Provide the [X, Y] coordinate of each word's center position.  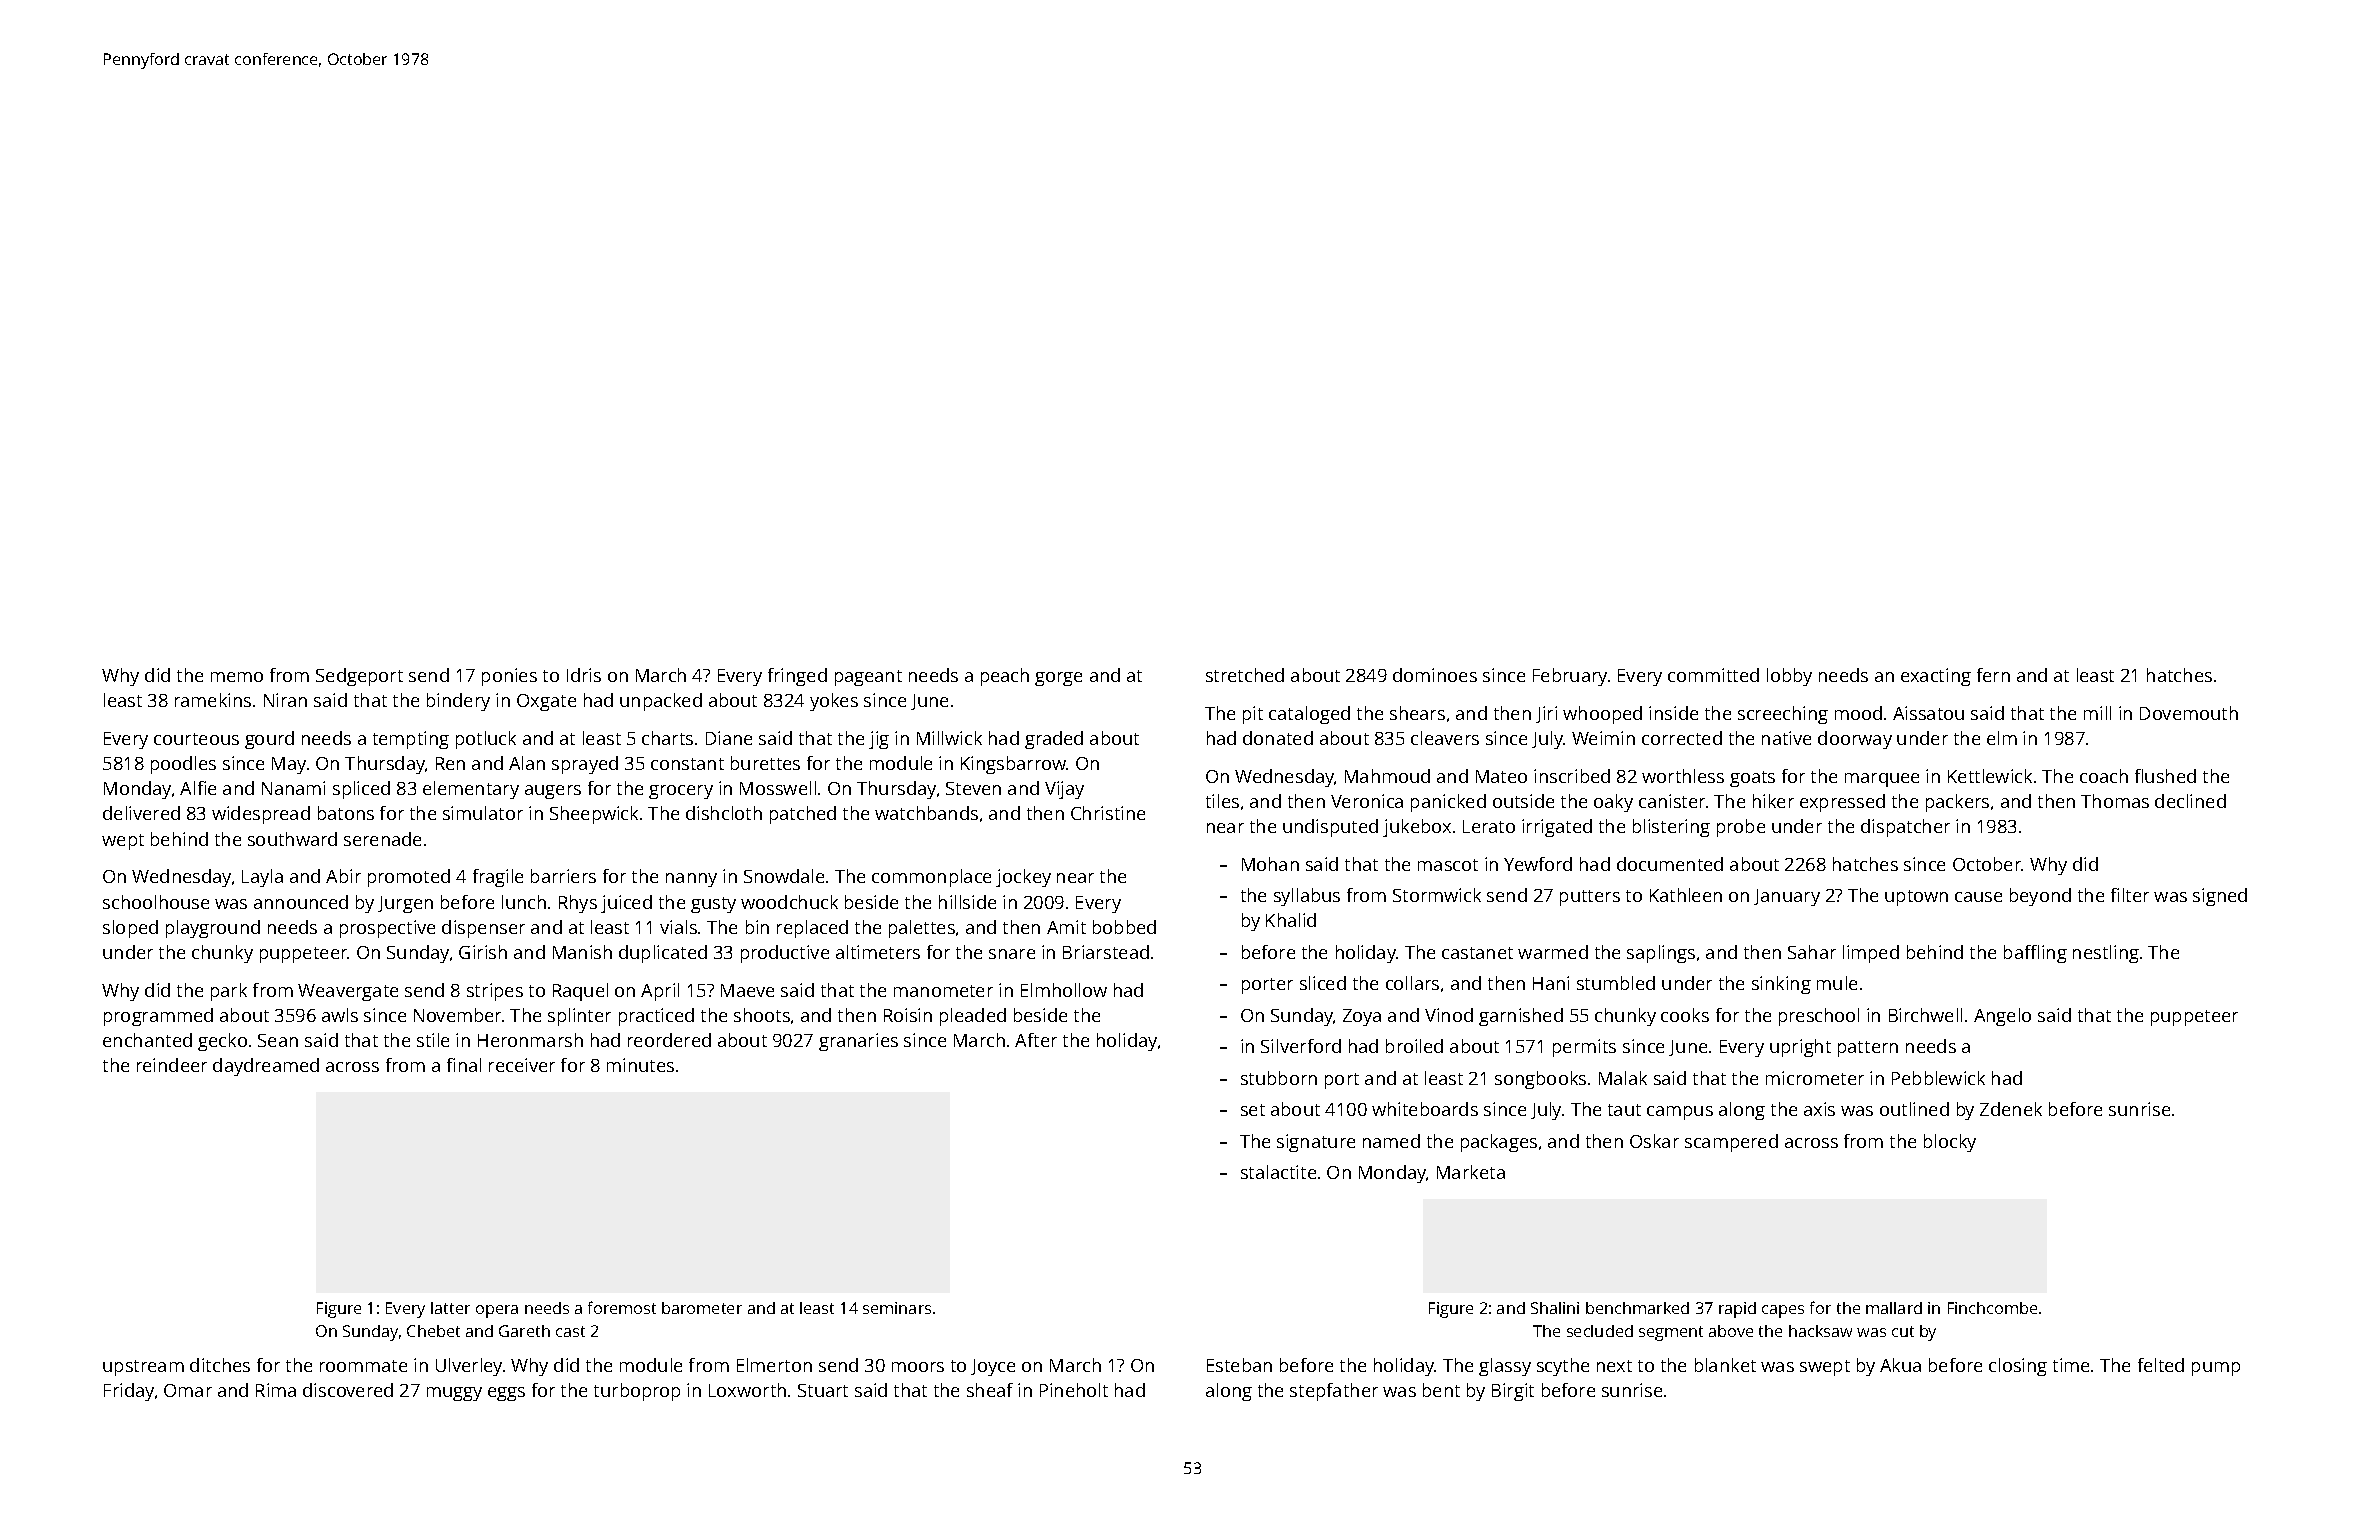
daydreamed [266, 1067]
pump [2216, 1369]
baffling [2035, 954]
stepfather [1334, 1392]
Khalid [1291, 920]
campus [1680, 1113]
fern [1993, 675]
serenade [382, 839]
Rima [276, 1390]
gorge [1058, 679]
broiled [1414, 1046]
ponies [509, 677]
